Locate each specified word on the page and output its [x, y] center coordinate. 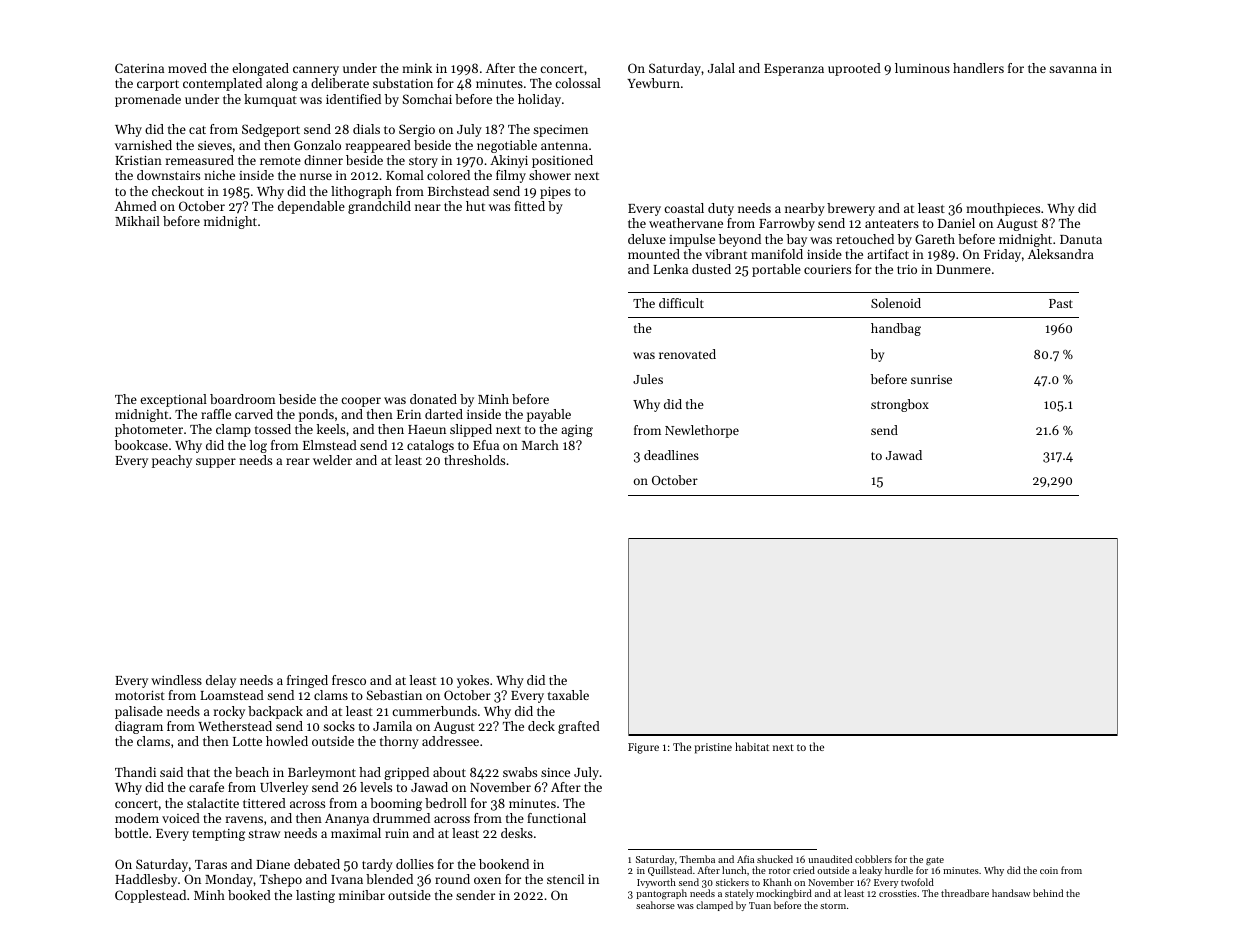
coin [1049, 870]
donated [433, 399]
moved [187, 68]
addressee [450, 741]
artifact [888, 254]
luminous [922, 68]
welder [332, 460]
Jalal [721, 68]
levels [376, 787]
